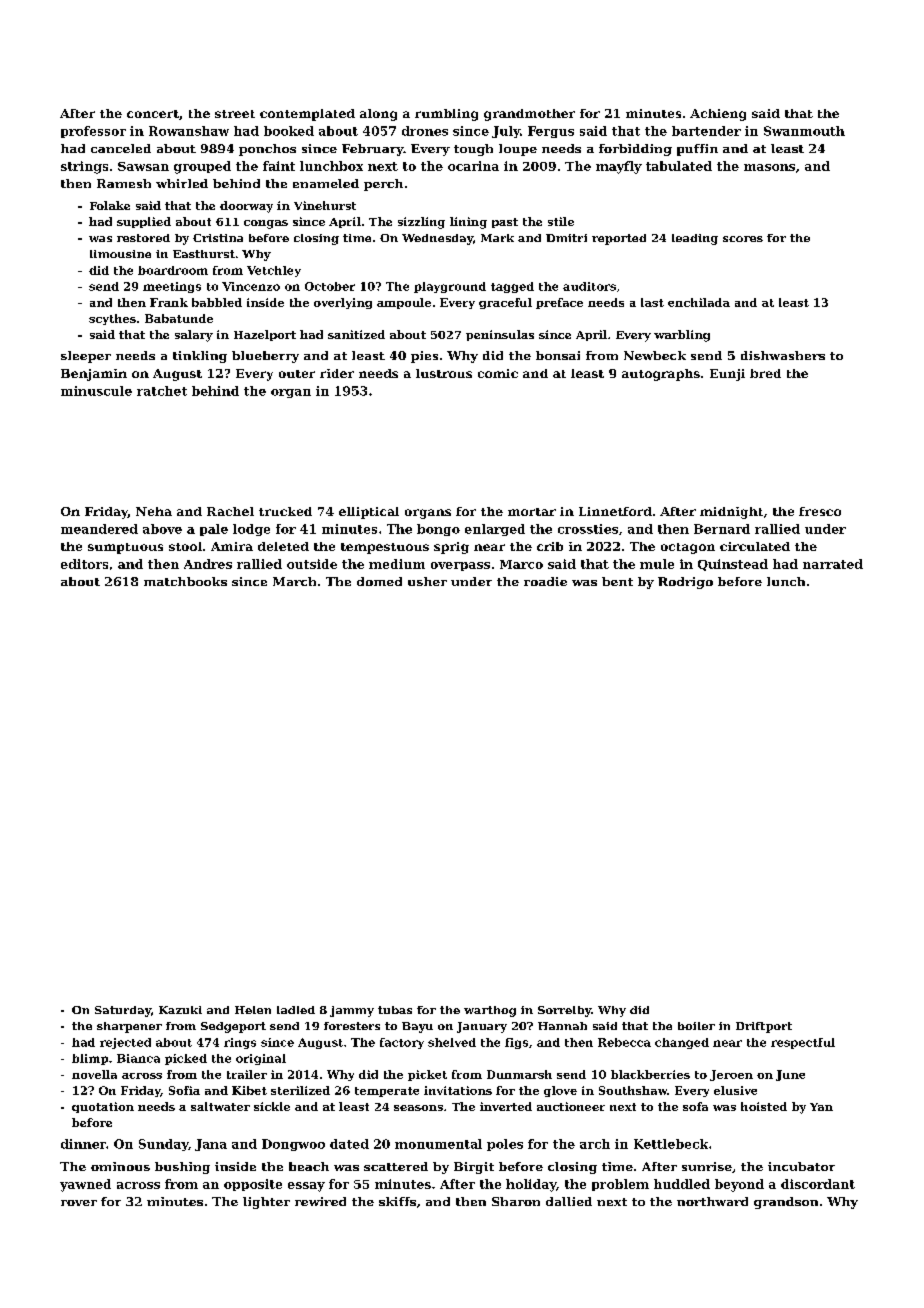 This screenshot has width=924, height=1308. What do you see at coordinates (685, 583) in the screenshot?
I see `Rodrigo` at bounding box center [685, 583].
